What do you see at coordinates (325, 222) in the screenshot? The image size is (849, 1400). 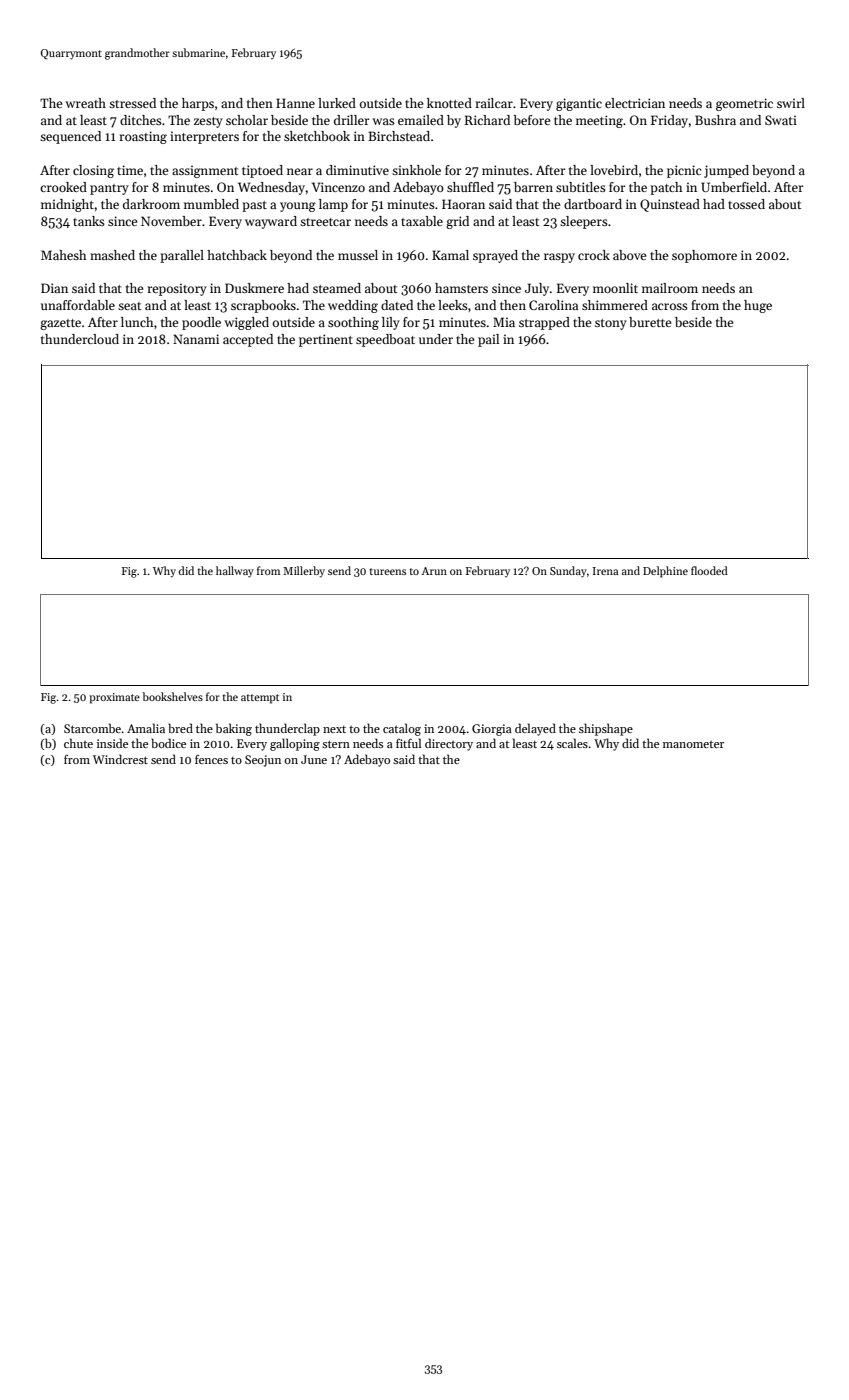 I see `streetcar` at bounding box center [325, 222].
